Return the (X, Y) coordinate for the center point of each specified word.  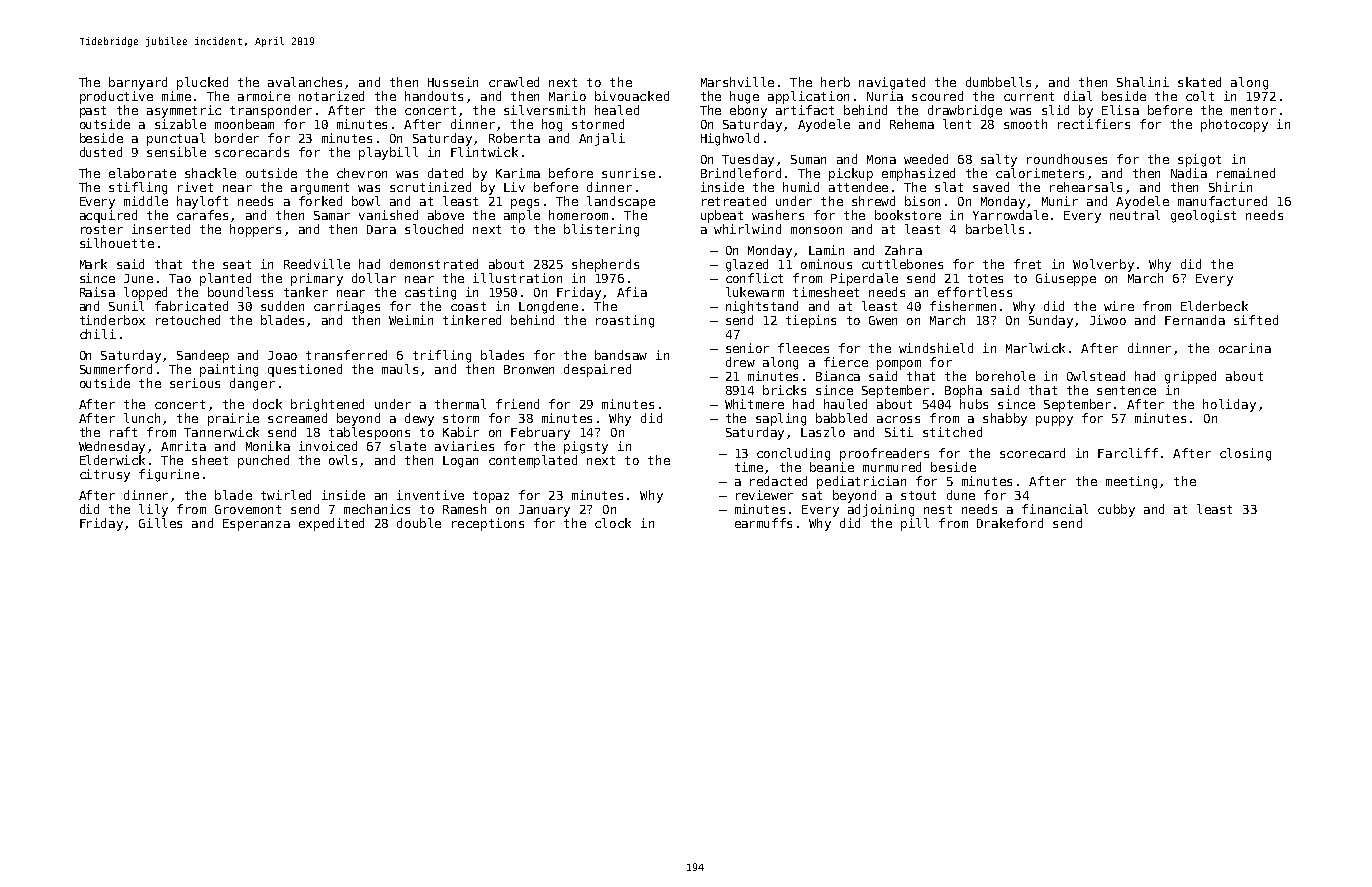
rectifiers (1094, 124)
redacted (778, 481)
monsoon (816, 230)
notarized (331, 96)
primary (317, 279)
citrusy (105, 475)
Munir (1060, 201)
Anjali (602, 139)
